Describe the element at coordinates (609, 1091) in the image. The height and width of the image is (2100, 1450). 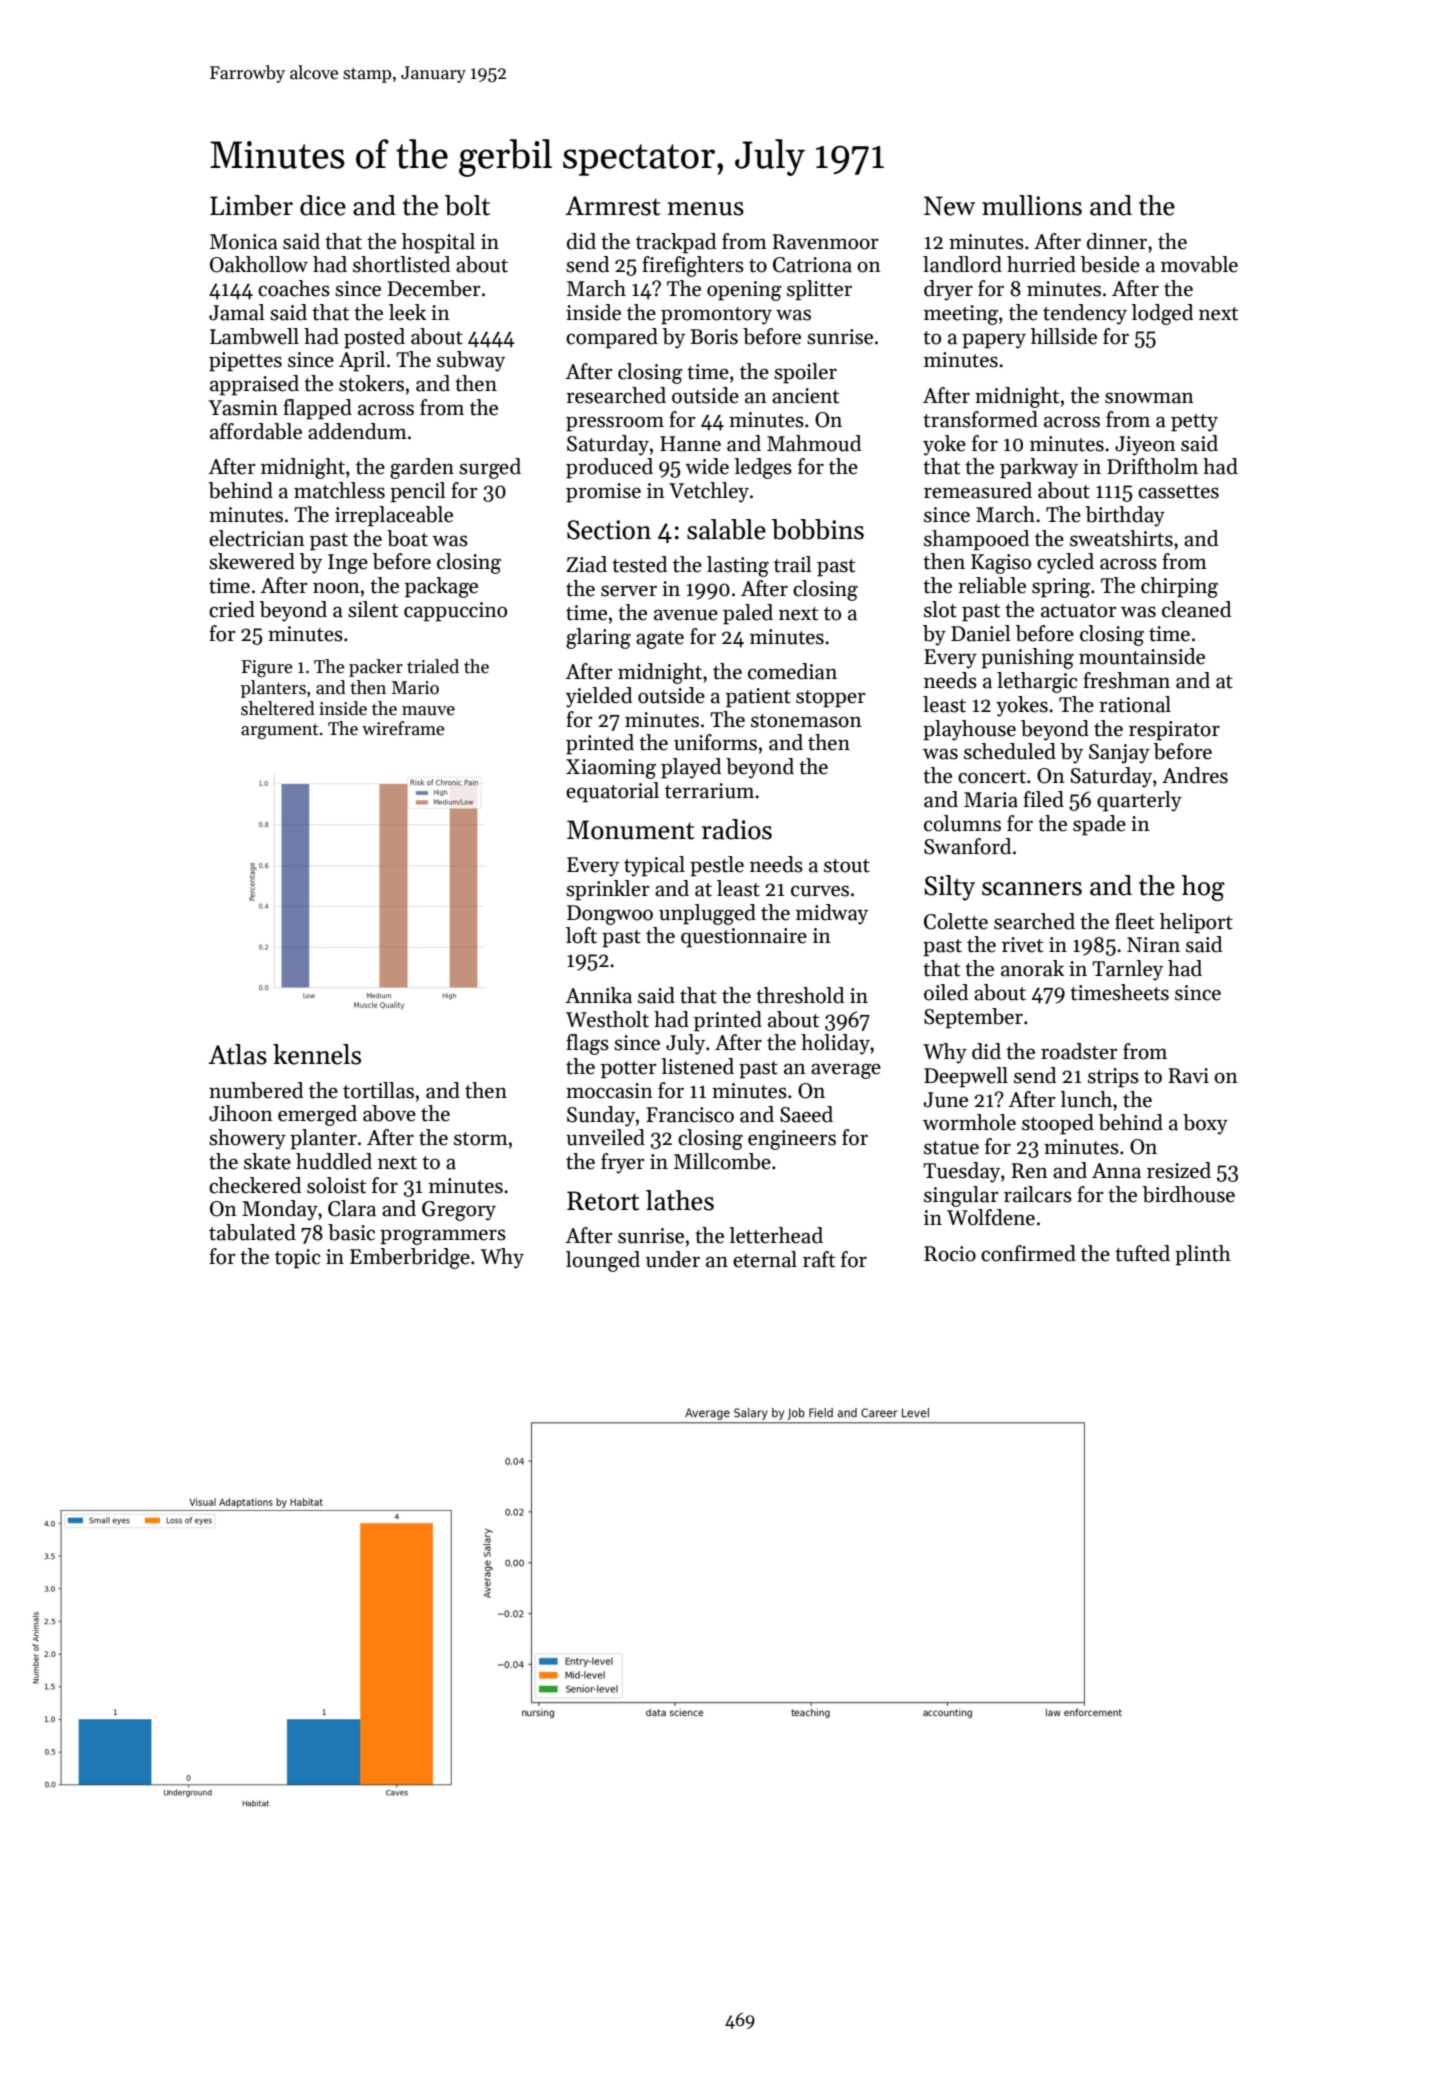
I see `moccasin` at that location.
